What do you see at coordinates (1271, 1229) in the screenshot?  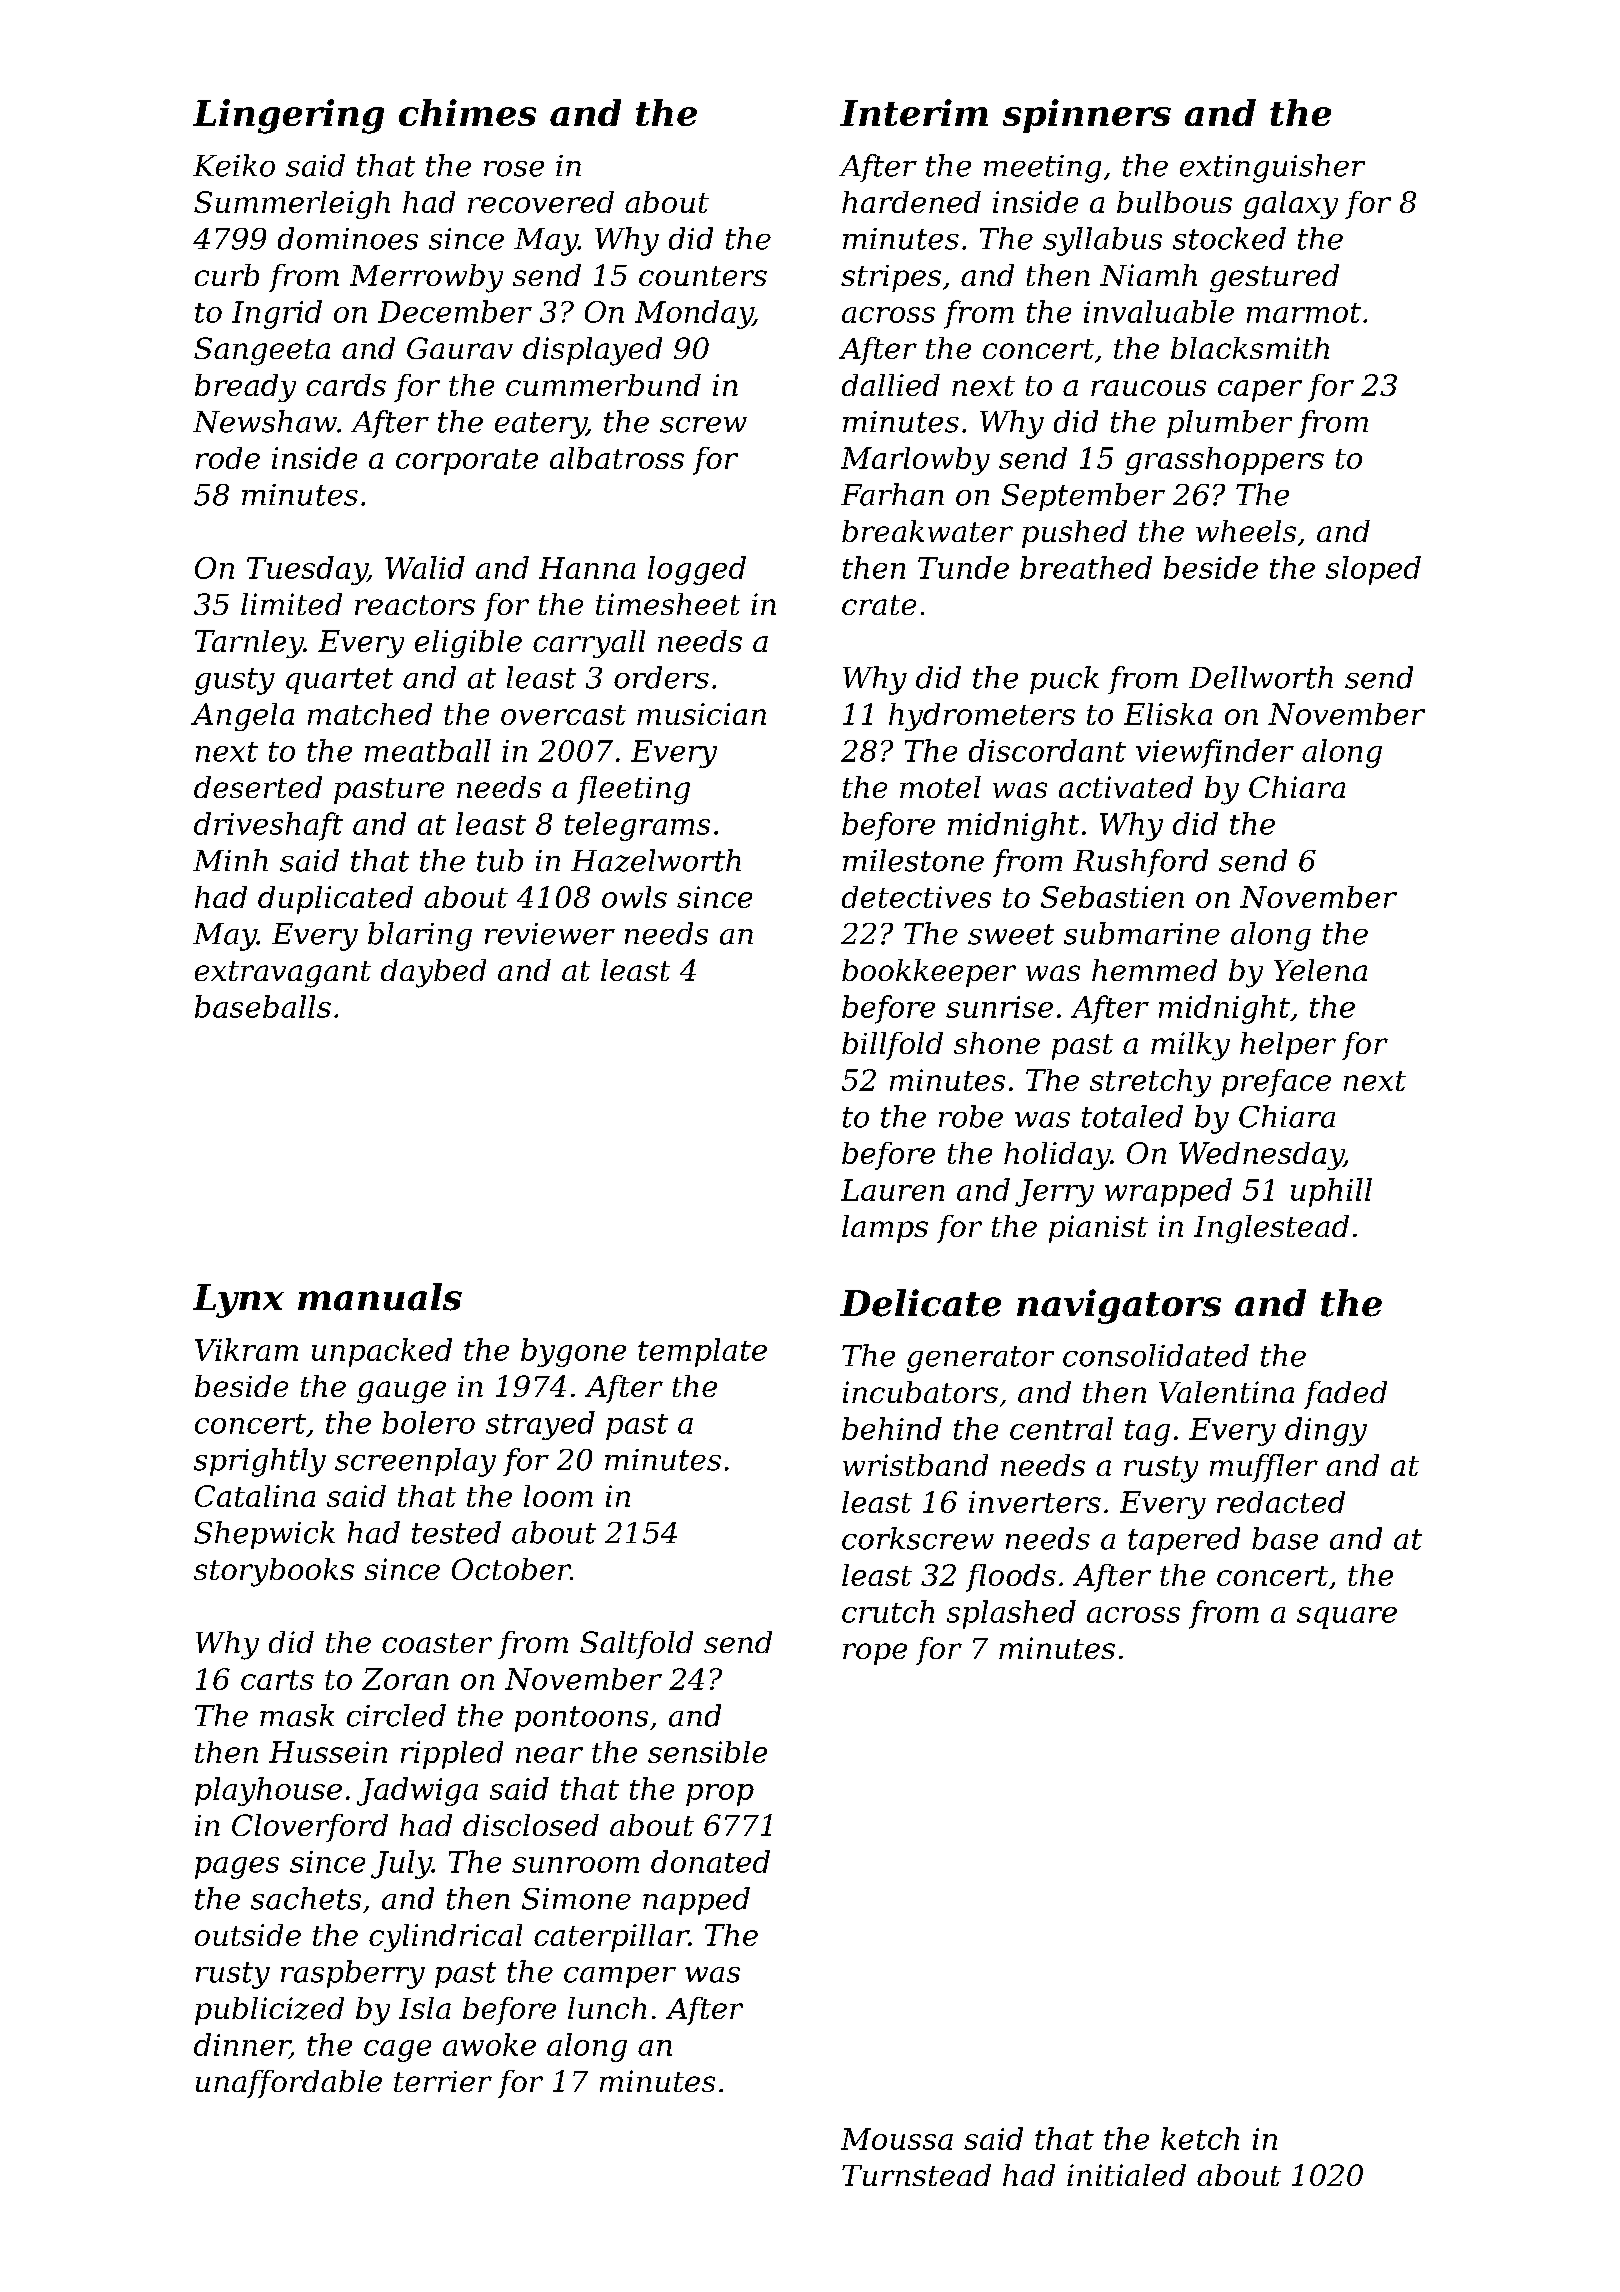 I see `Inglestead` at bounding box center [1271, 1229].
